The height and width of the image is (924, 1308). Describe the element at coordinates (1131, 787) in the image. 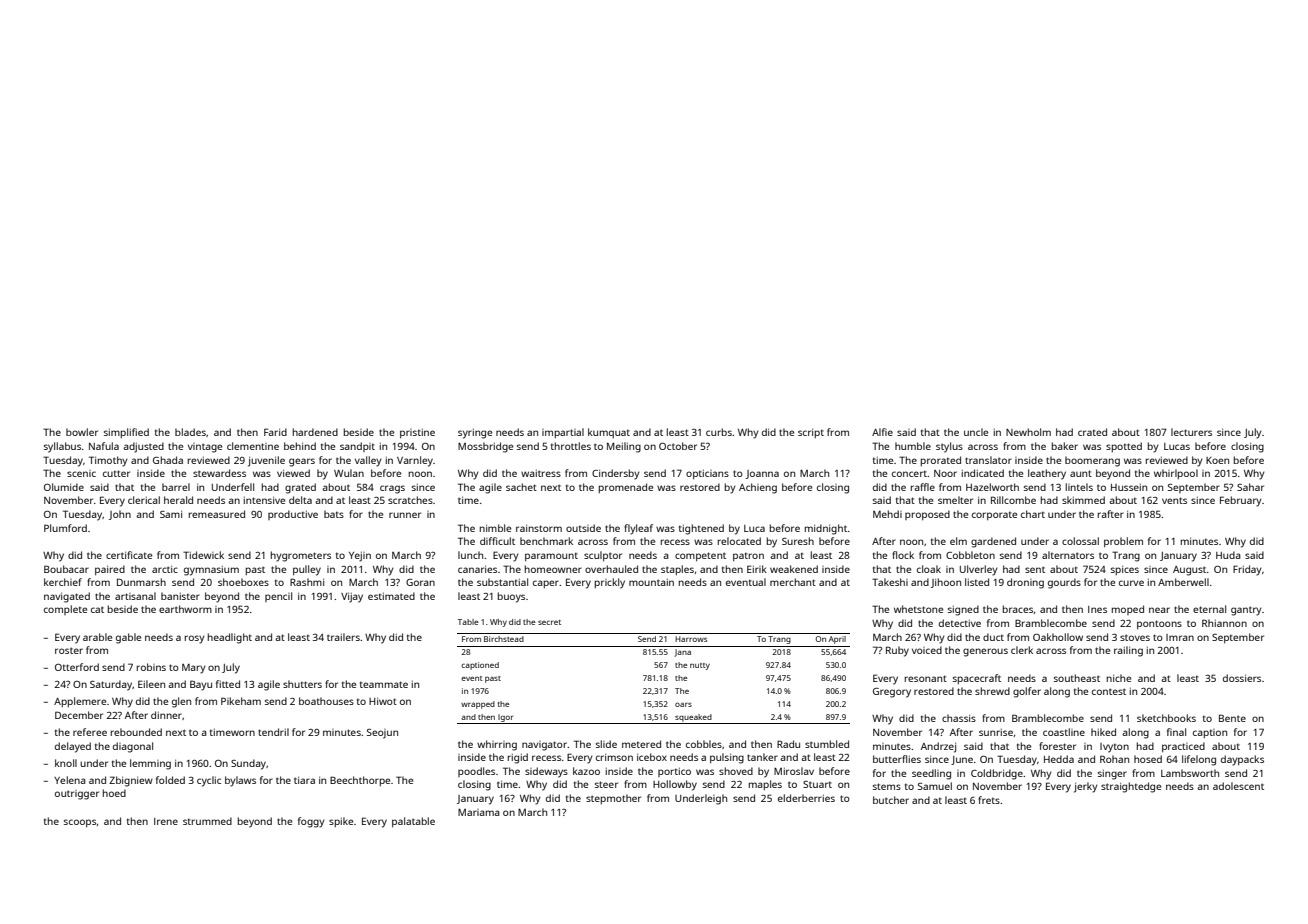

I see `straightedge` at that location.
